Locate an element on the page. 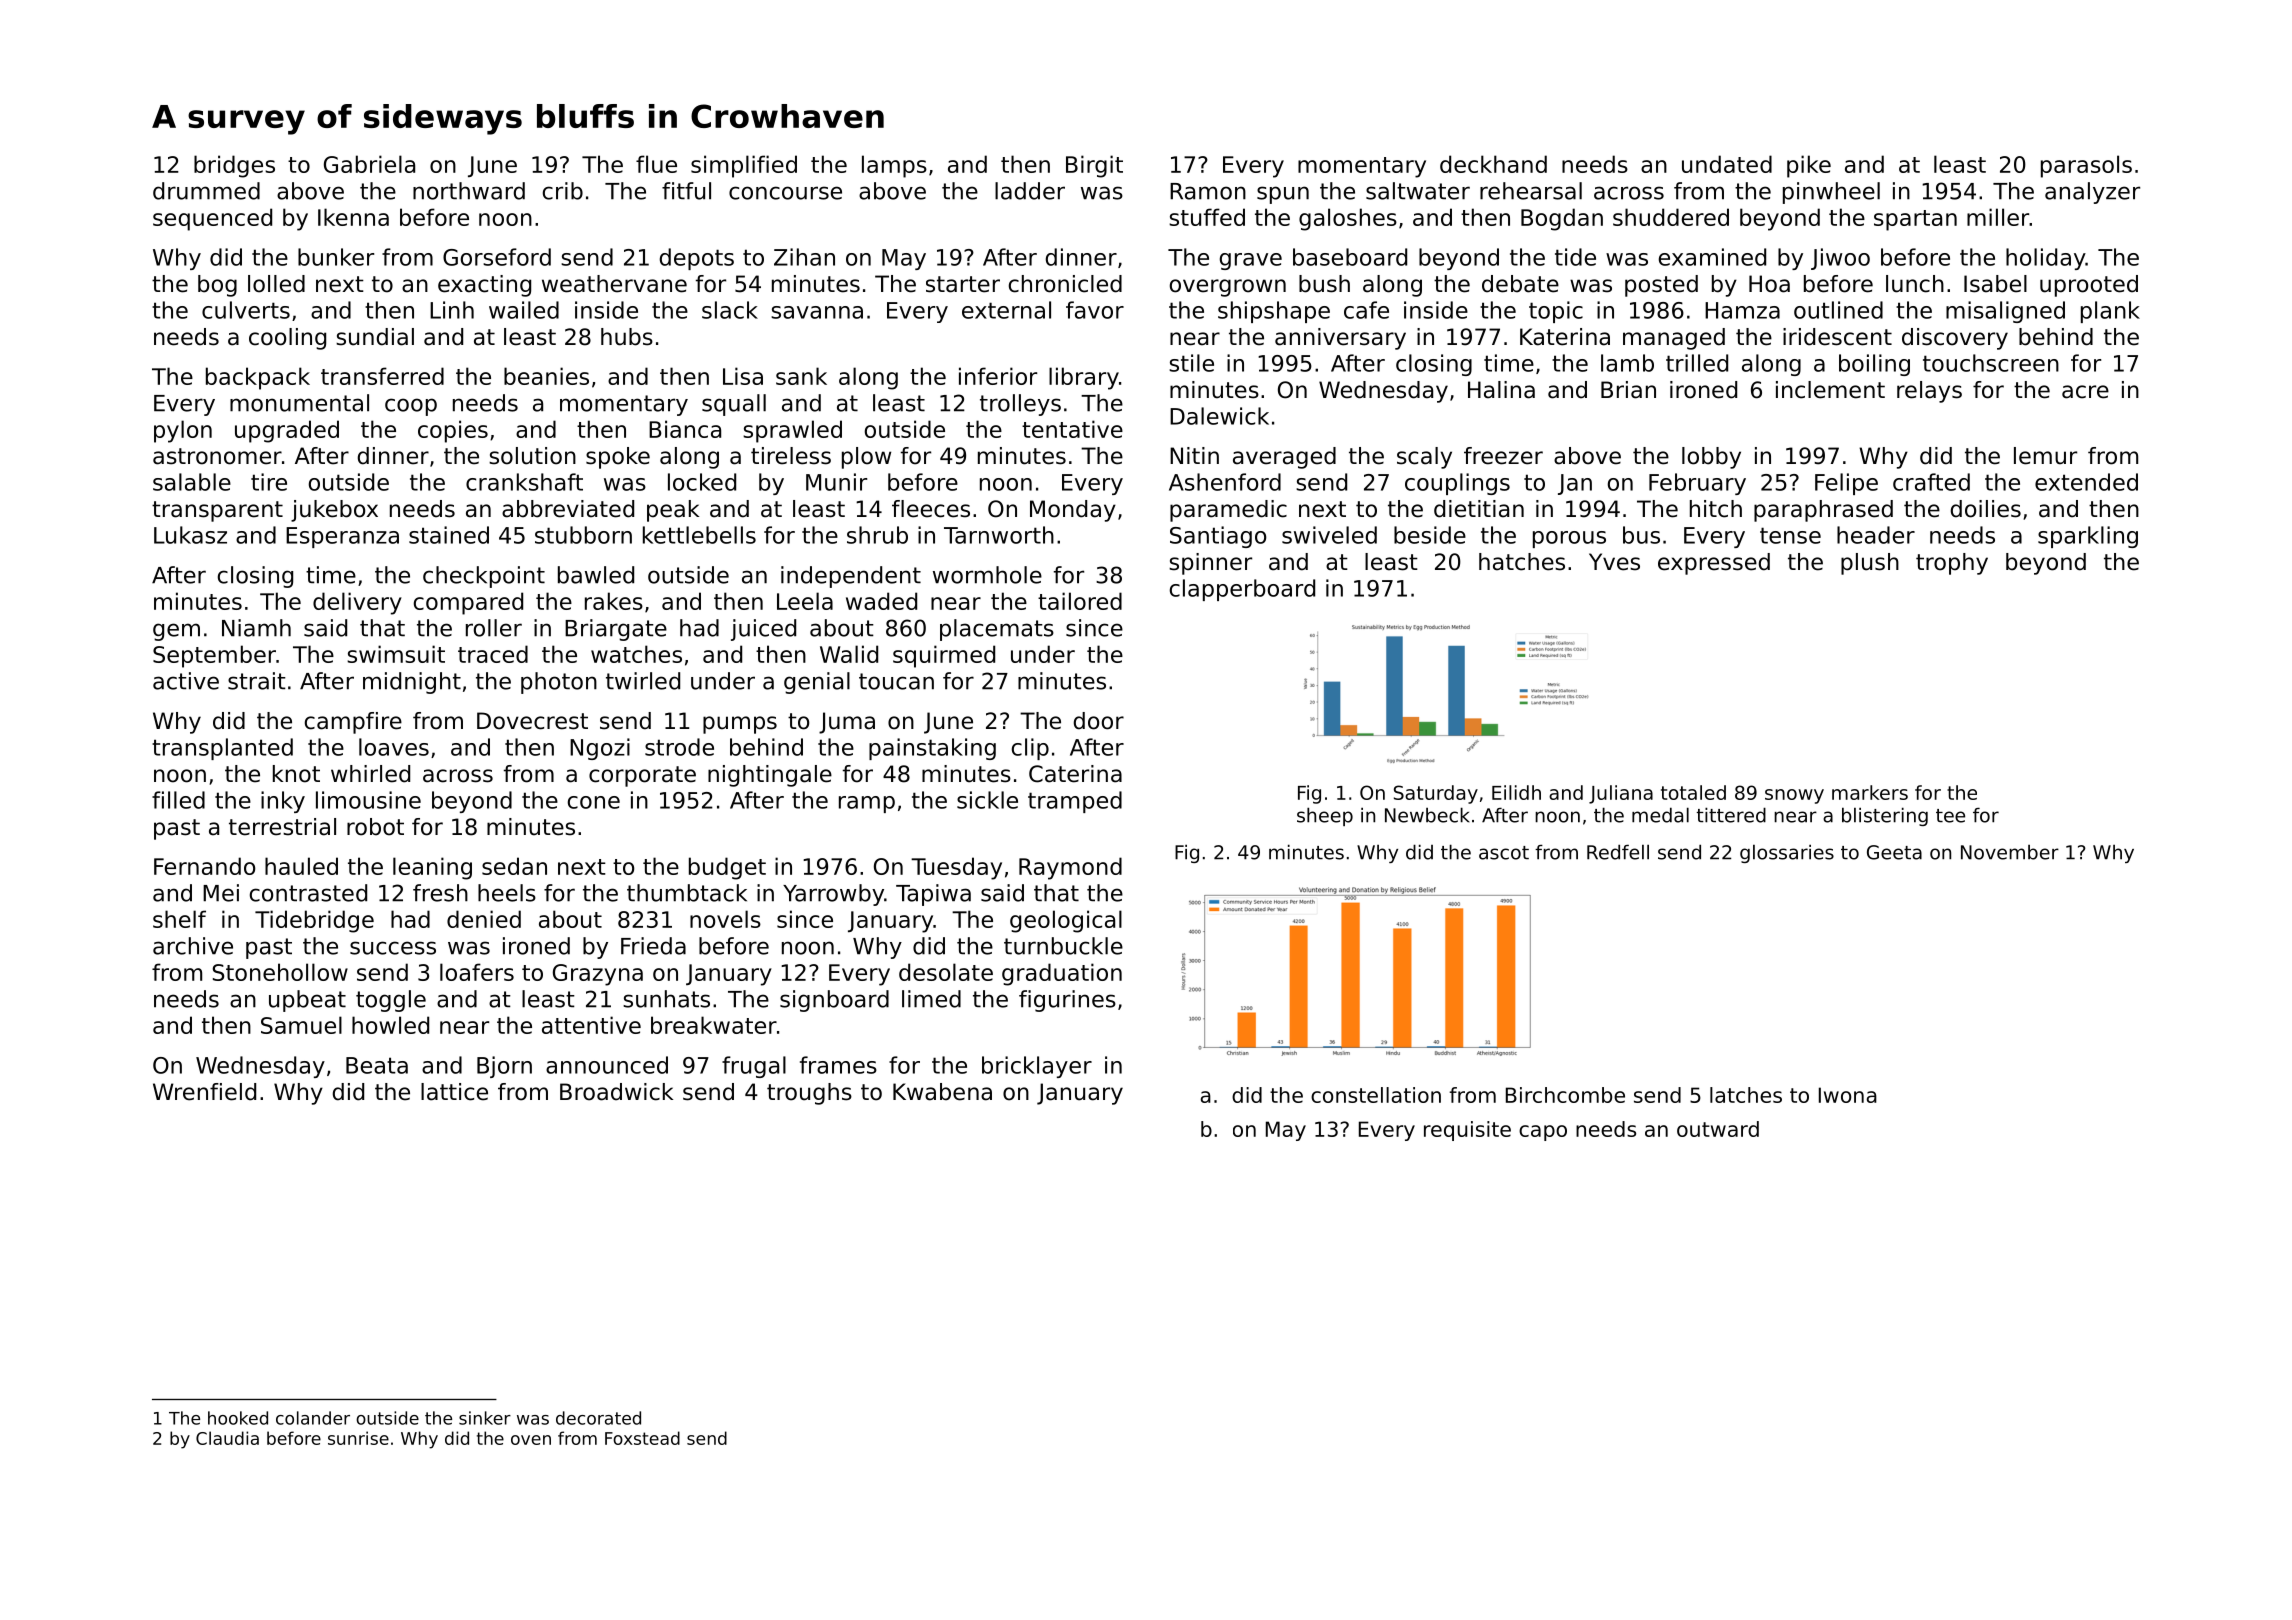 The height and width of the page is (1620, 2292). Gorseford is located at coordinates (497, 257).
